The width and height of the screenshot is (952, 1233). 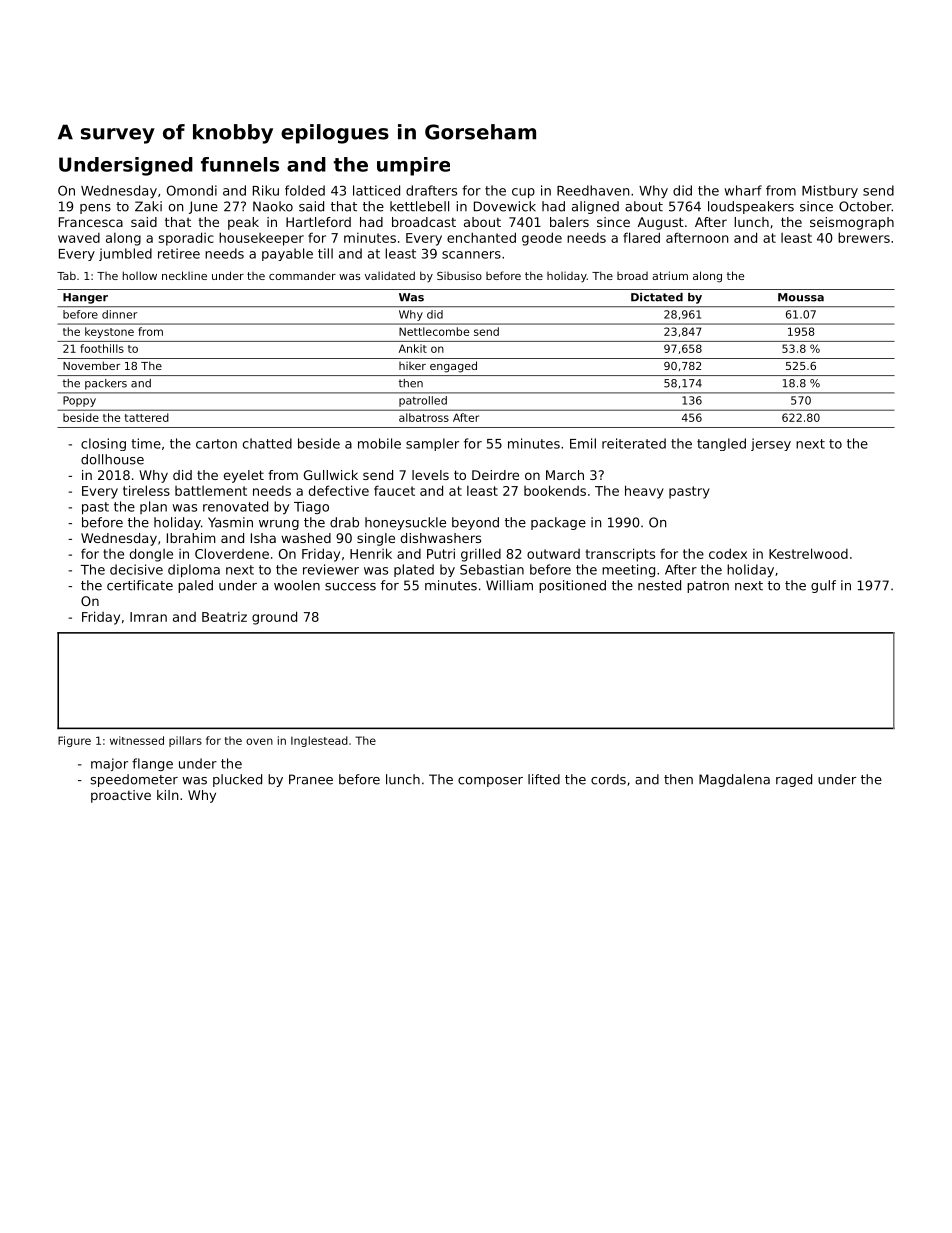 I want to click on jersey, so click(x=771, y=444).
